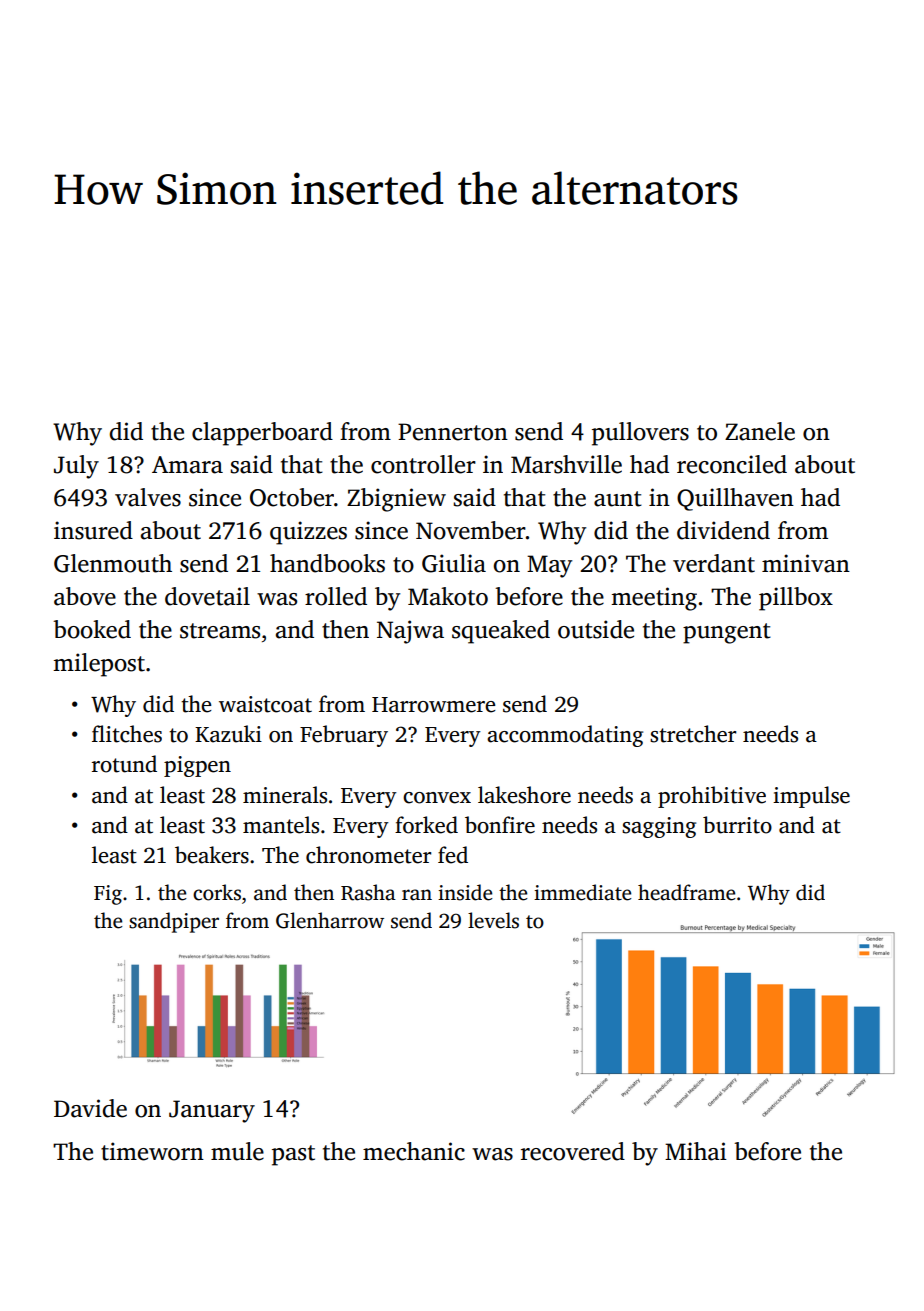 The height and width of the screenshot is (1311, 924). What do you see at coordinates (806, 563) in the screenshot?
I see `minivan` at bounding box center [806, 563].
